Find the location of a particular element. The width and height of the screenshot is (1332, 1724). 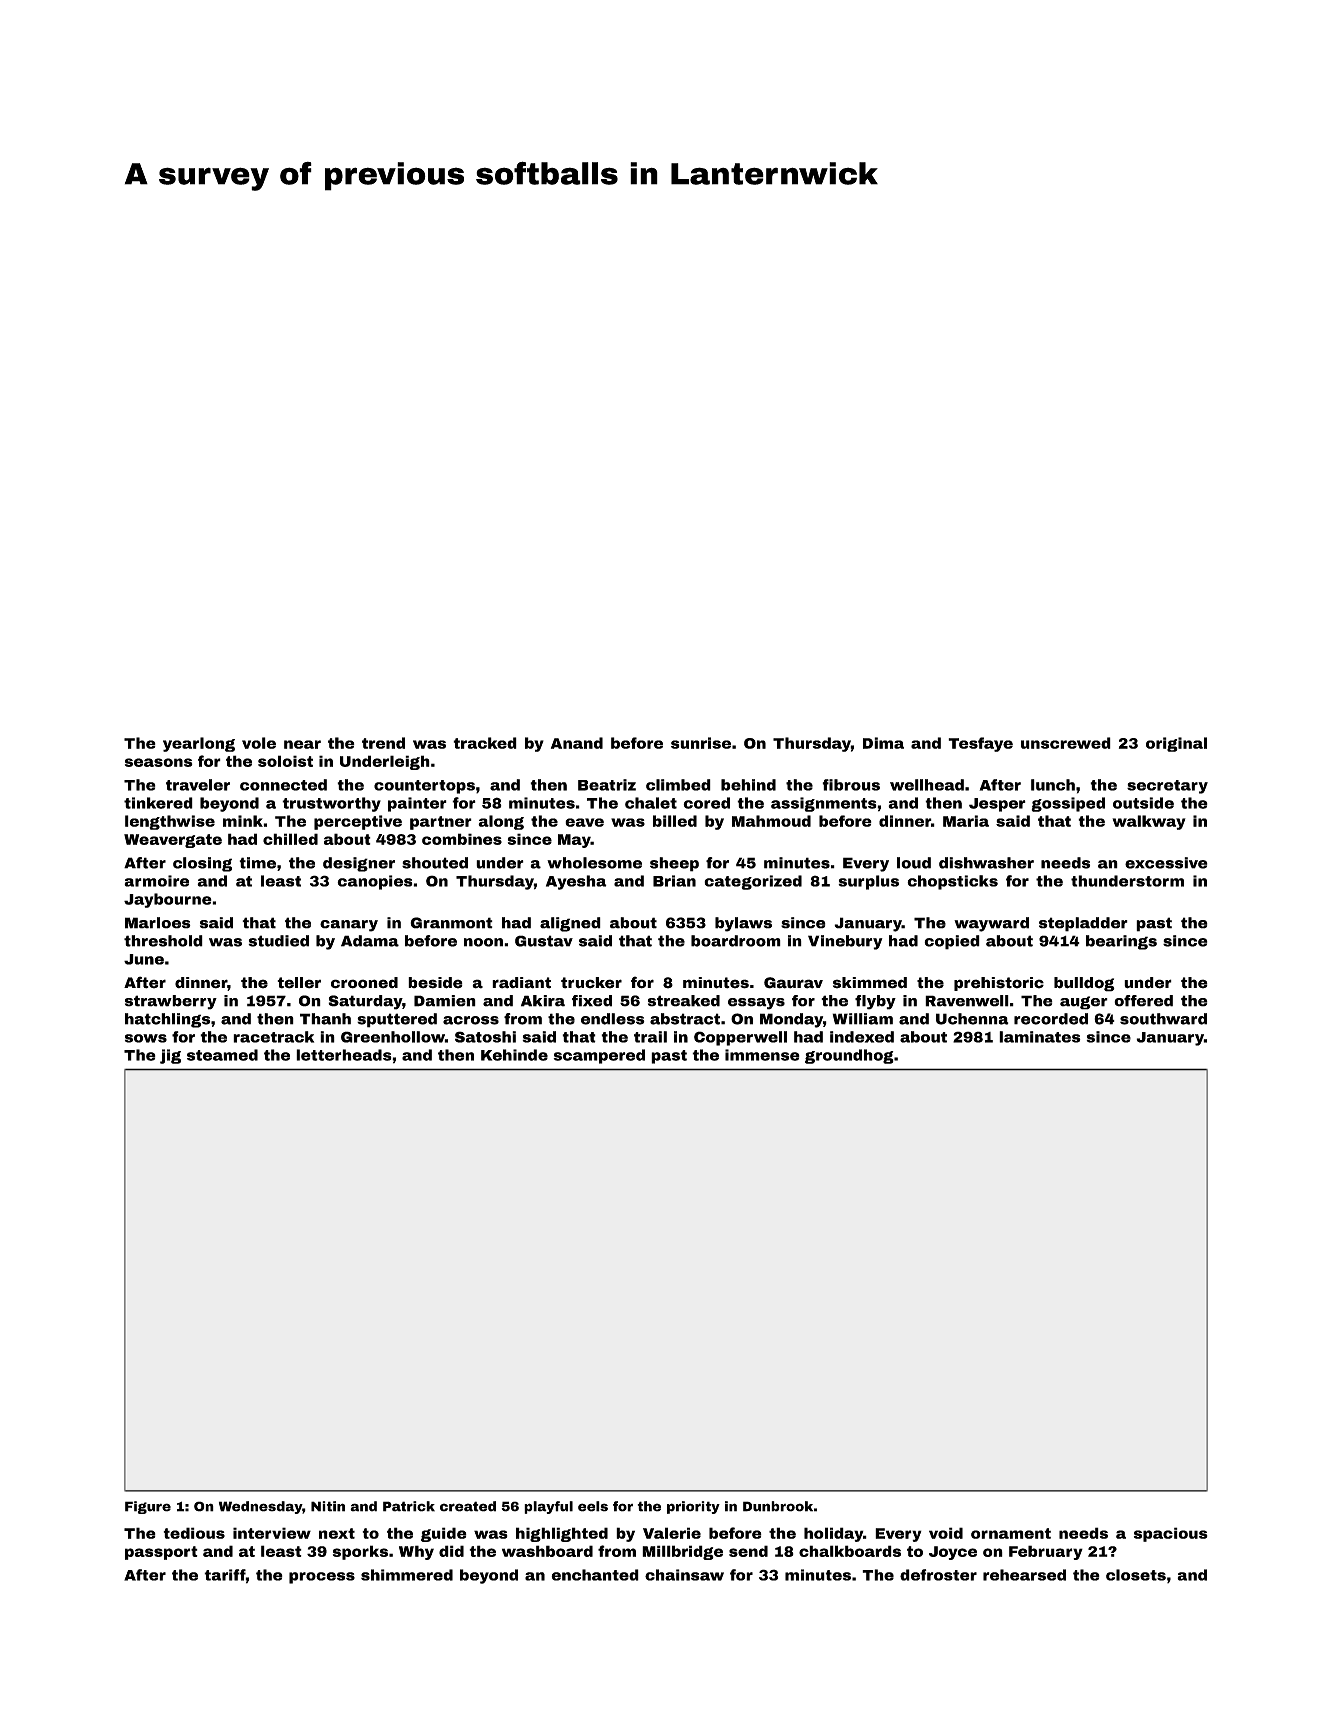

letterheads is located at coordinates (344, 1055).
